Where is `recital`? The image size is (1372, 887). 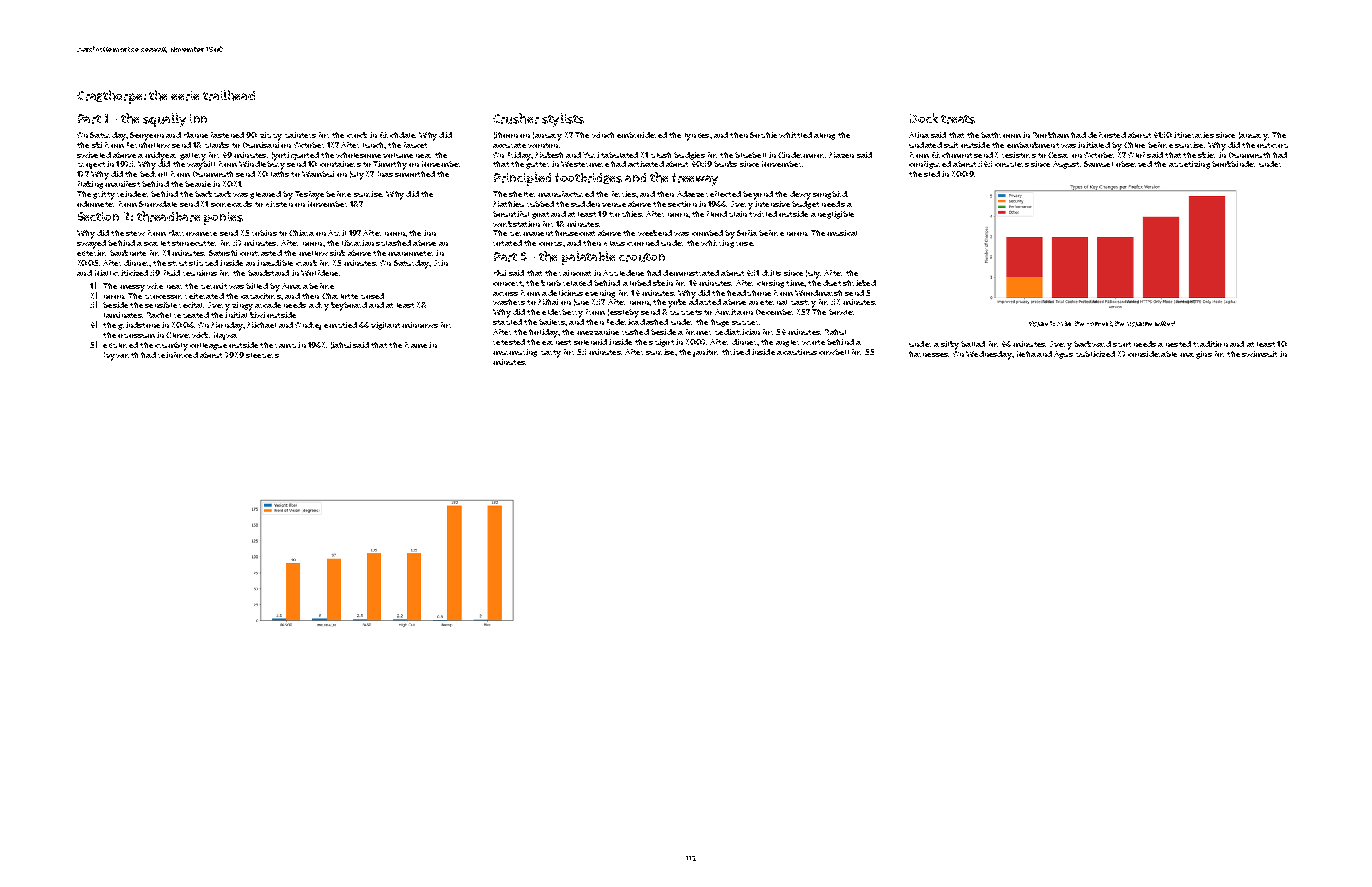
recital is located at coordinates (191, 305).
